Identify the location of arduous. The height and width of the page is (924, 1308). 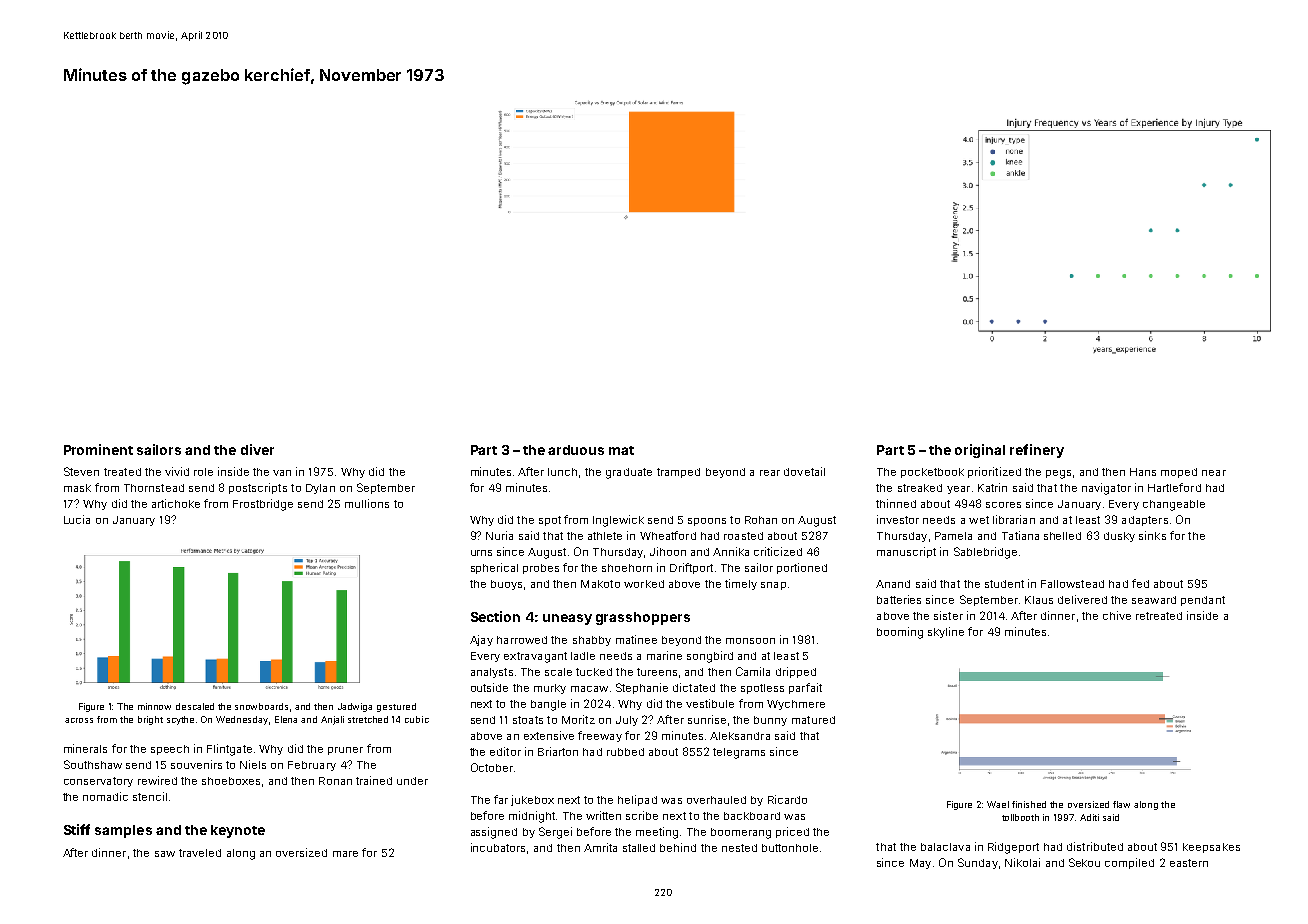
(576, 450).
